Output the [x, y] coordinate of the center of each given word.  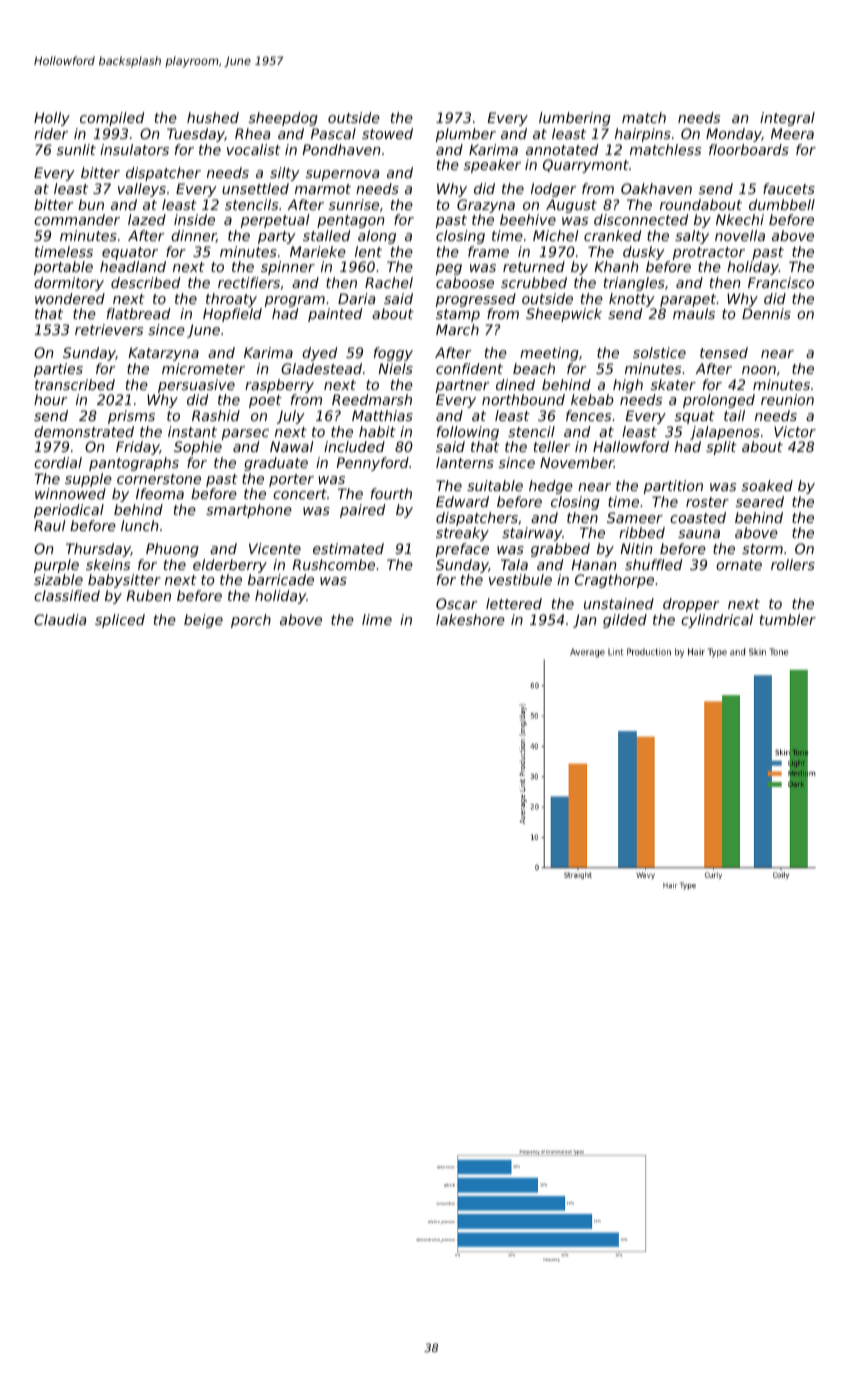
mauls [694, 313]
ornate [739, 565]
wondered [70, 298]
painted [335, 315]
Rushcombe [333, 564]
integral [787, 119]
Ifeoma [160, 493]
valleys [142, 190]
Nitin [636, 548]
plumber [466, 135]
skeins [108, 564]
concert [300, 494]
